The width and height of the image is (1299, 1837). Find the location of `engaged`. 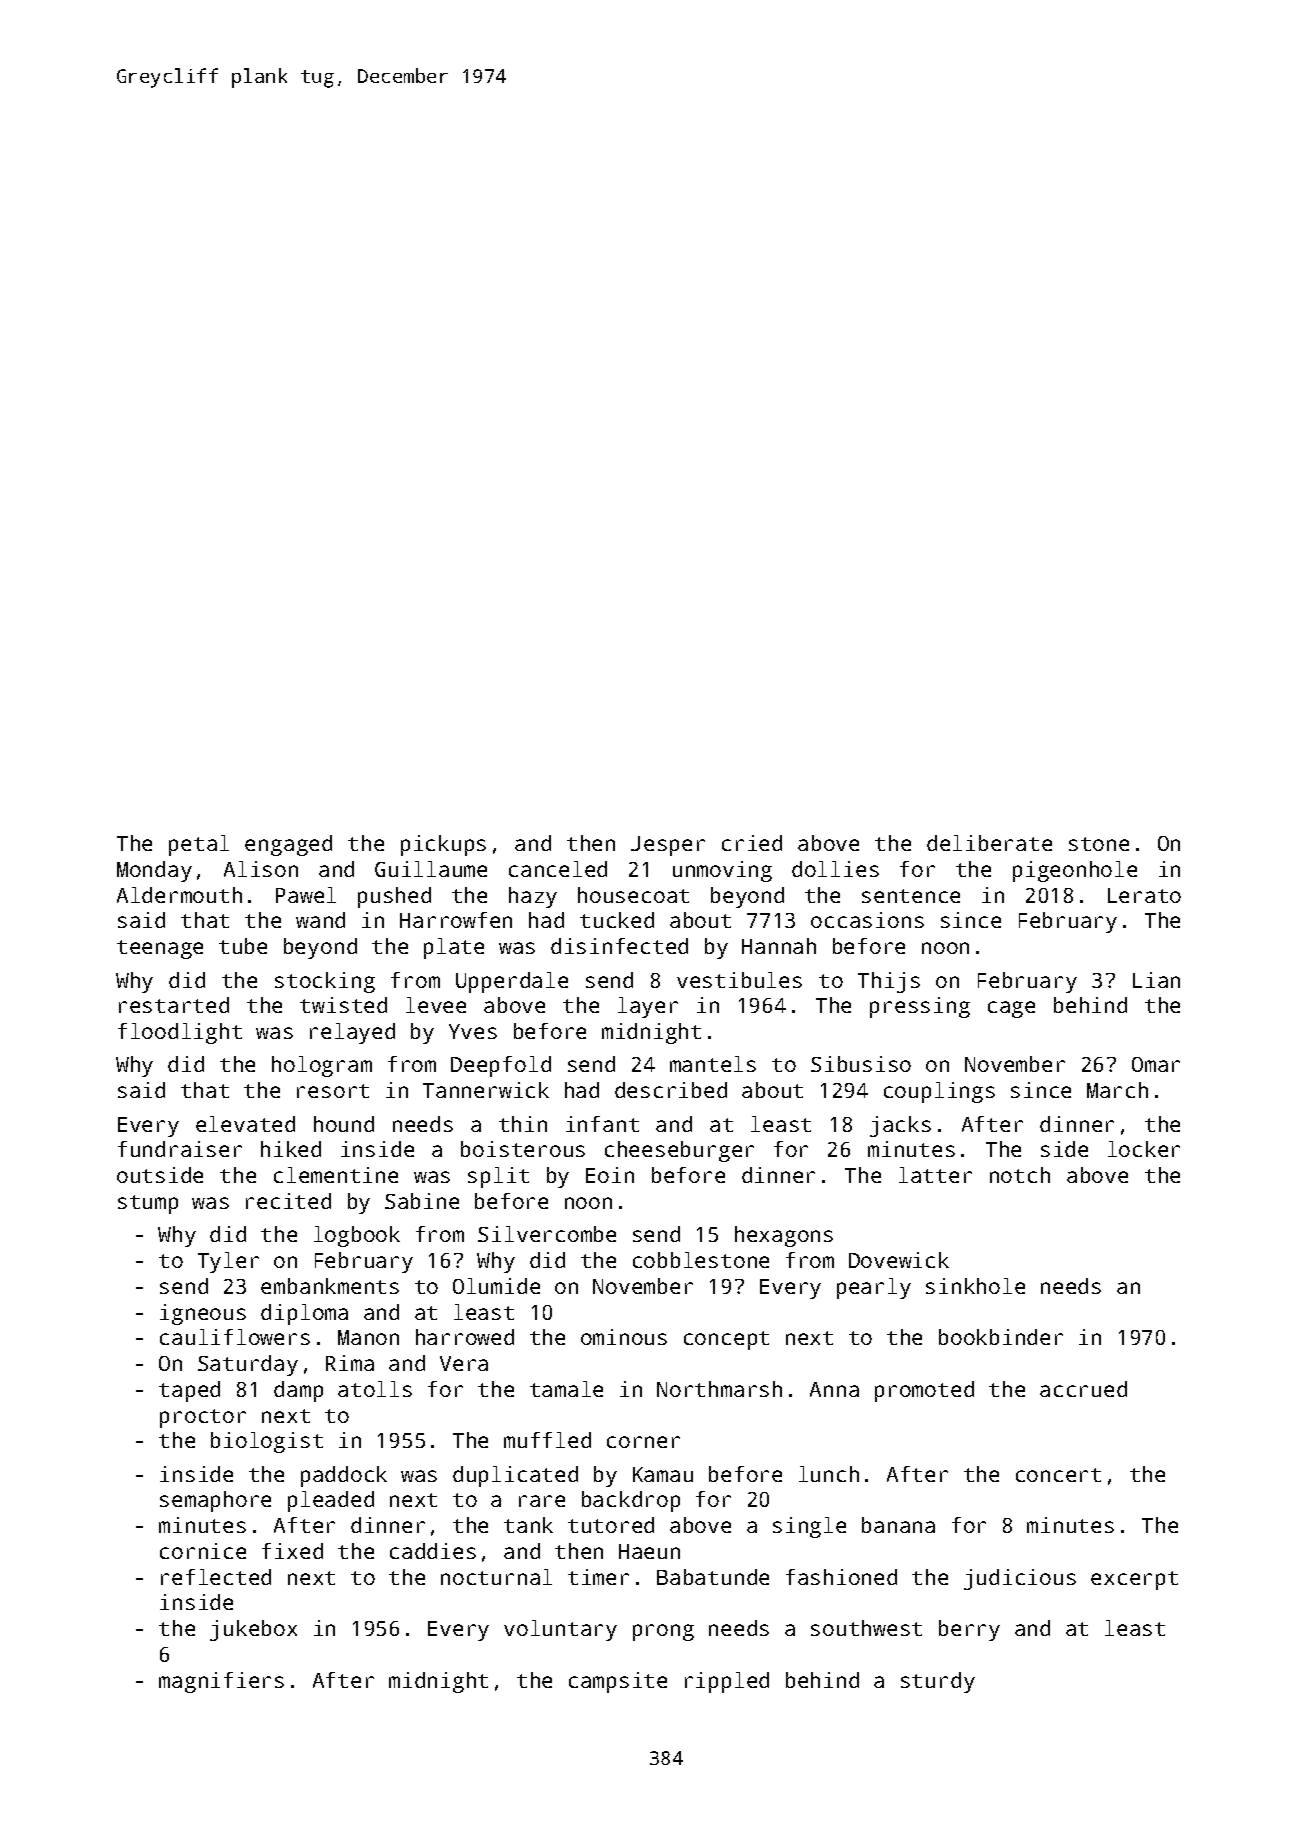

engaged is located at coordinates (288, 845).
